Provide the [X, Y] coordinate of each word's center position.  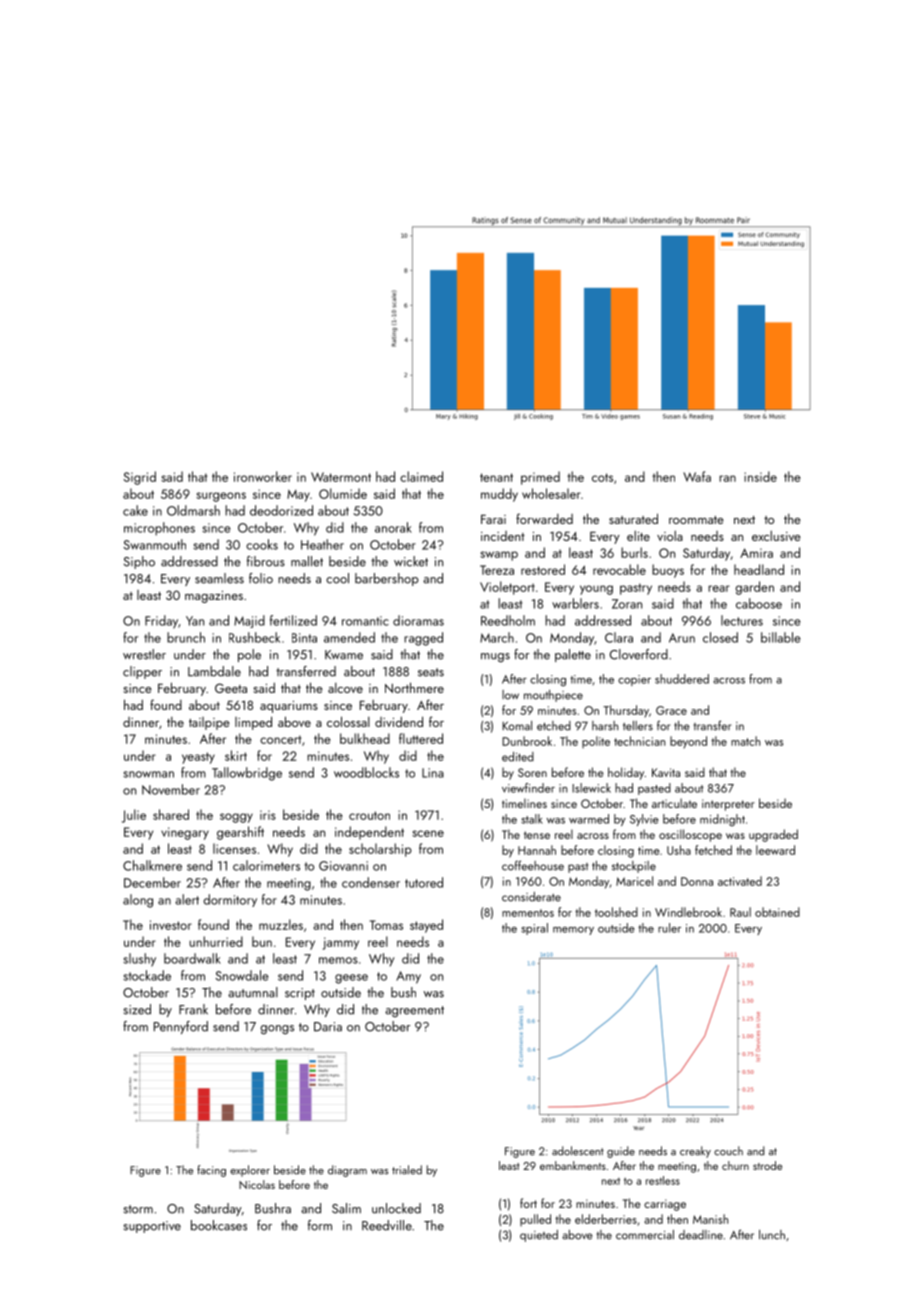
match [745, 741]
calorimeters [266, 865]
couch [728, 1151]
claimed [421, 476]
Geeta [231, 688]
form [320, 1225]
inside [760, 476]
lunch [772, 1235]
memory [573, 931]
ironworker [263, 476]
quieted [539, 1236]
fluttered [421, 738]
